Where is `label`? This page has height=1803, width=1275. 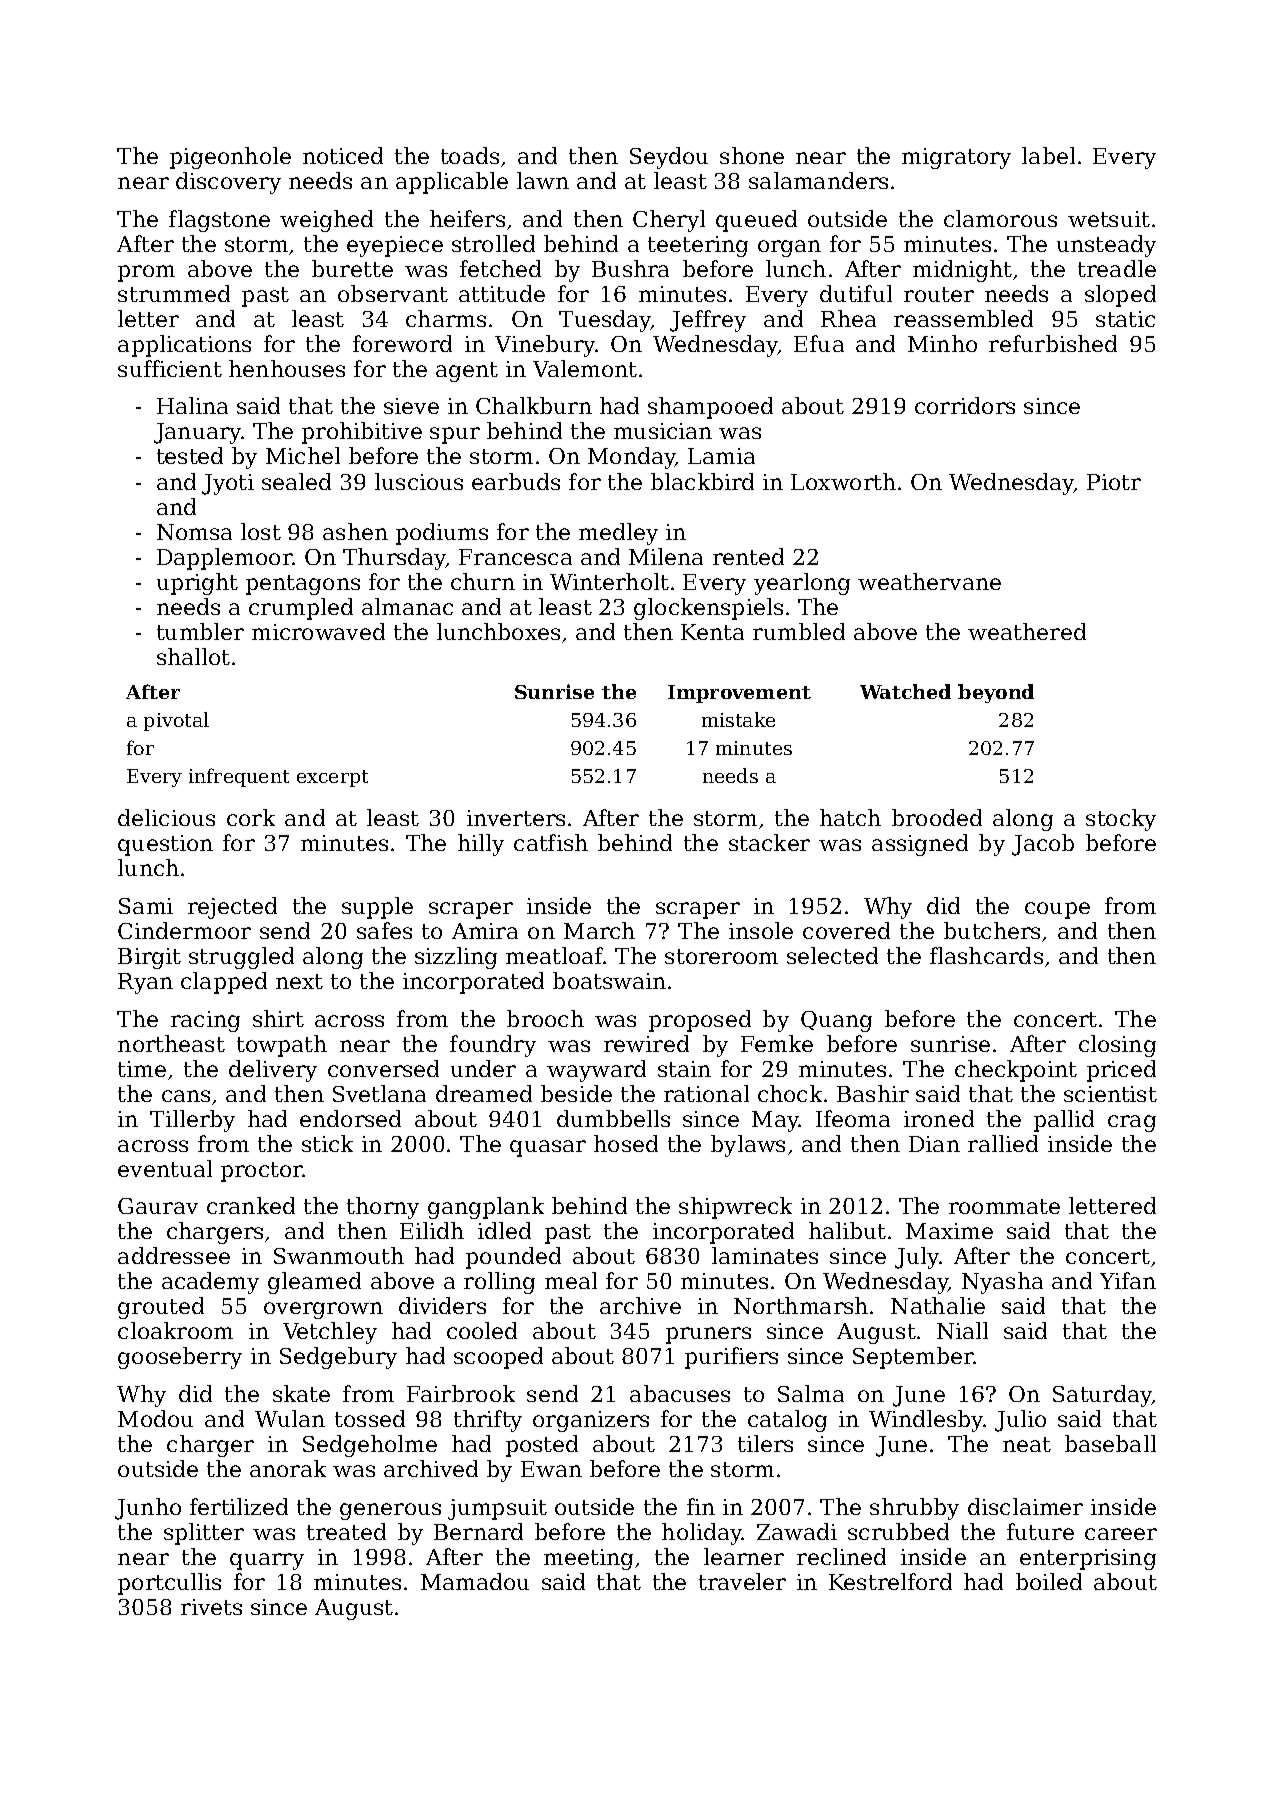
label is located at coordinates (1048, 155).
